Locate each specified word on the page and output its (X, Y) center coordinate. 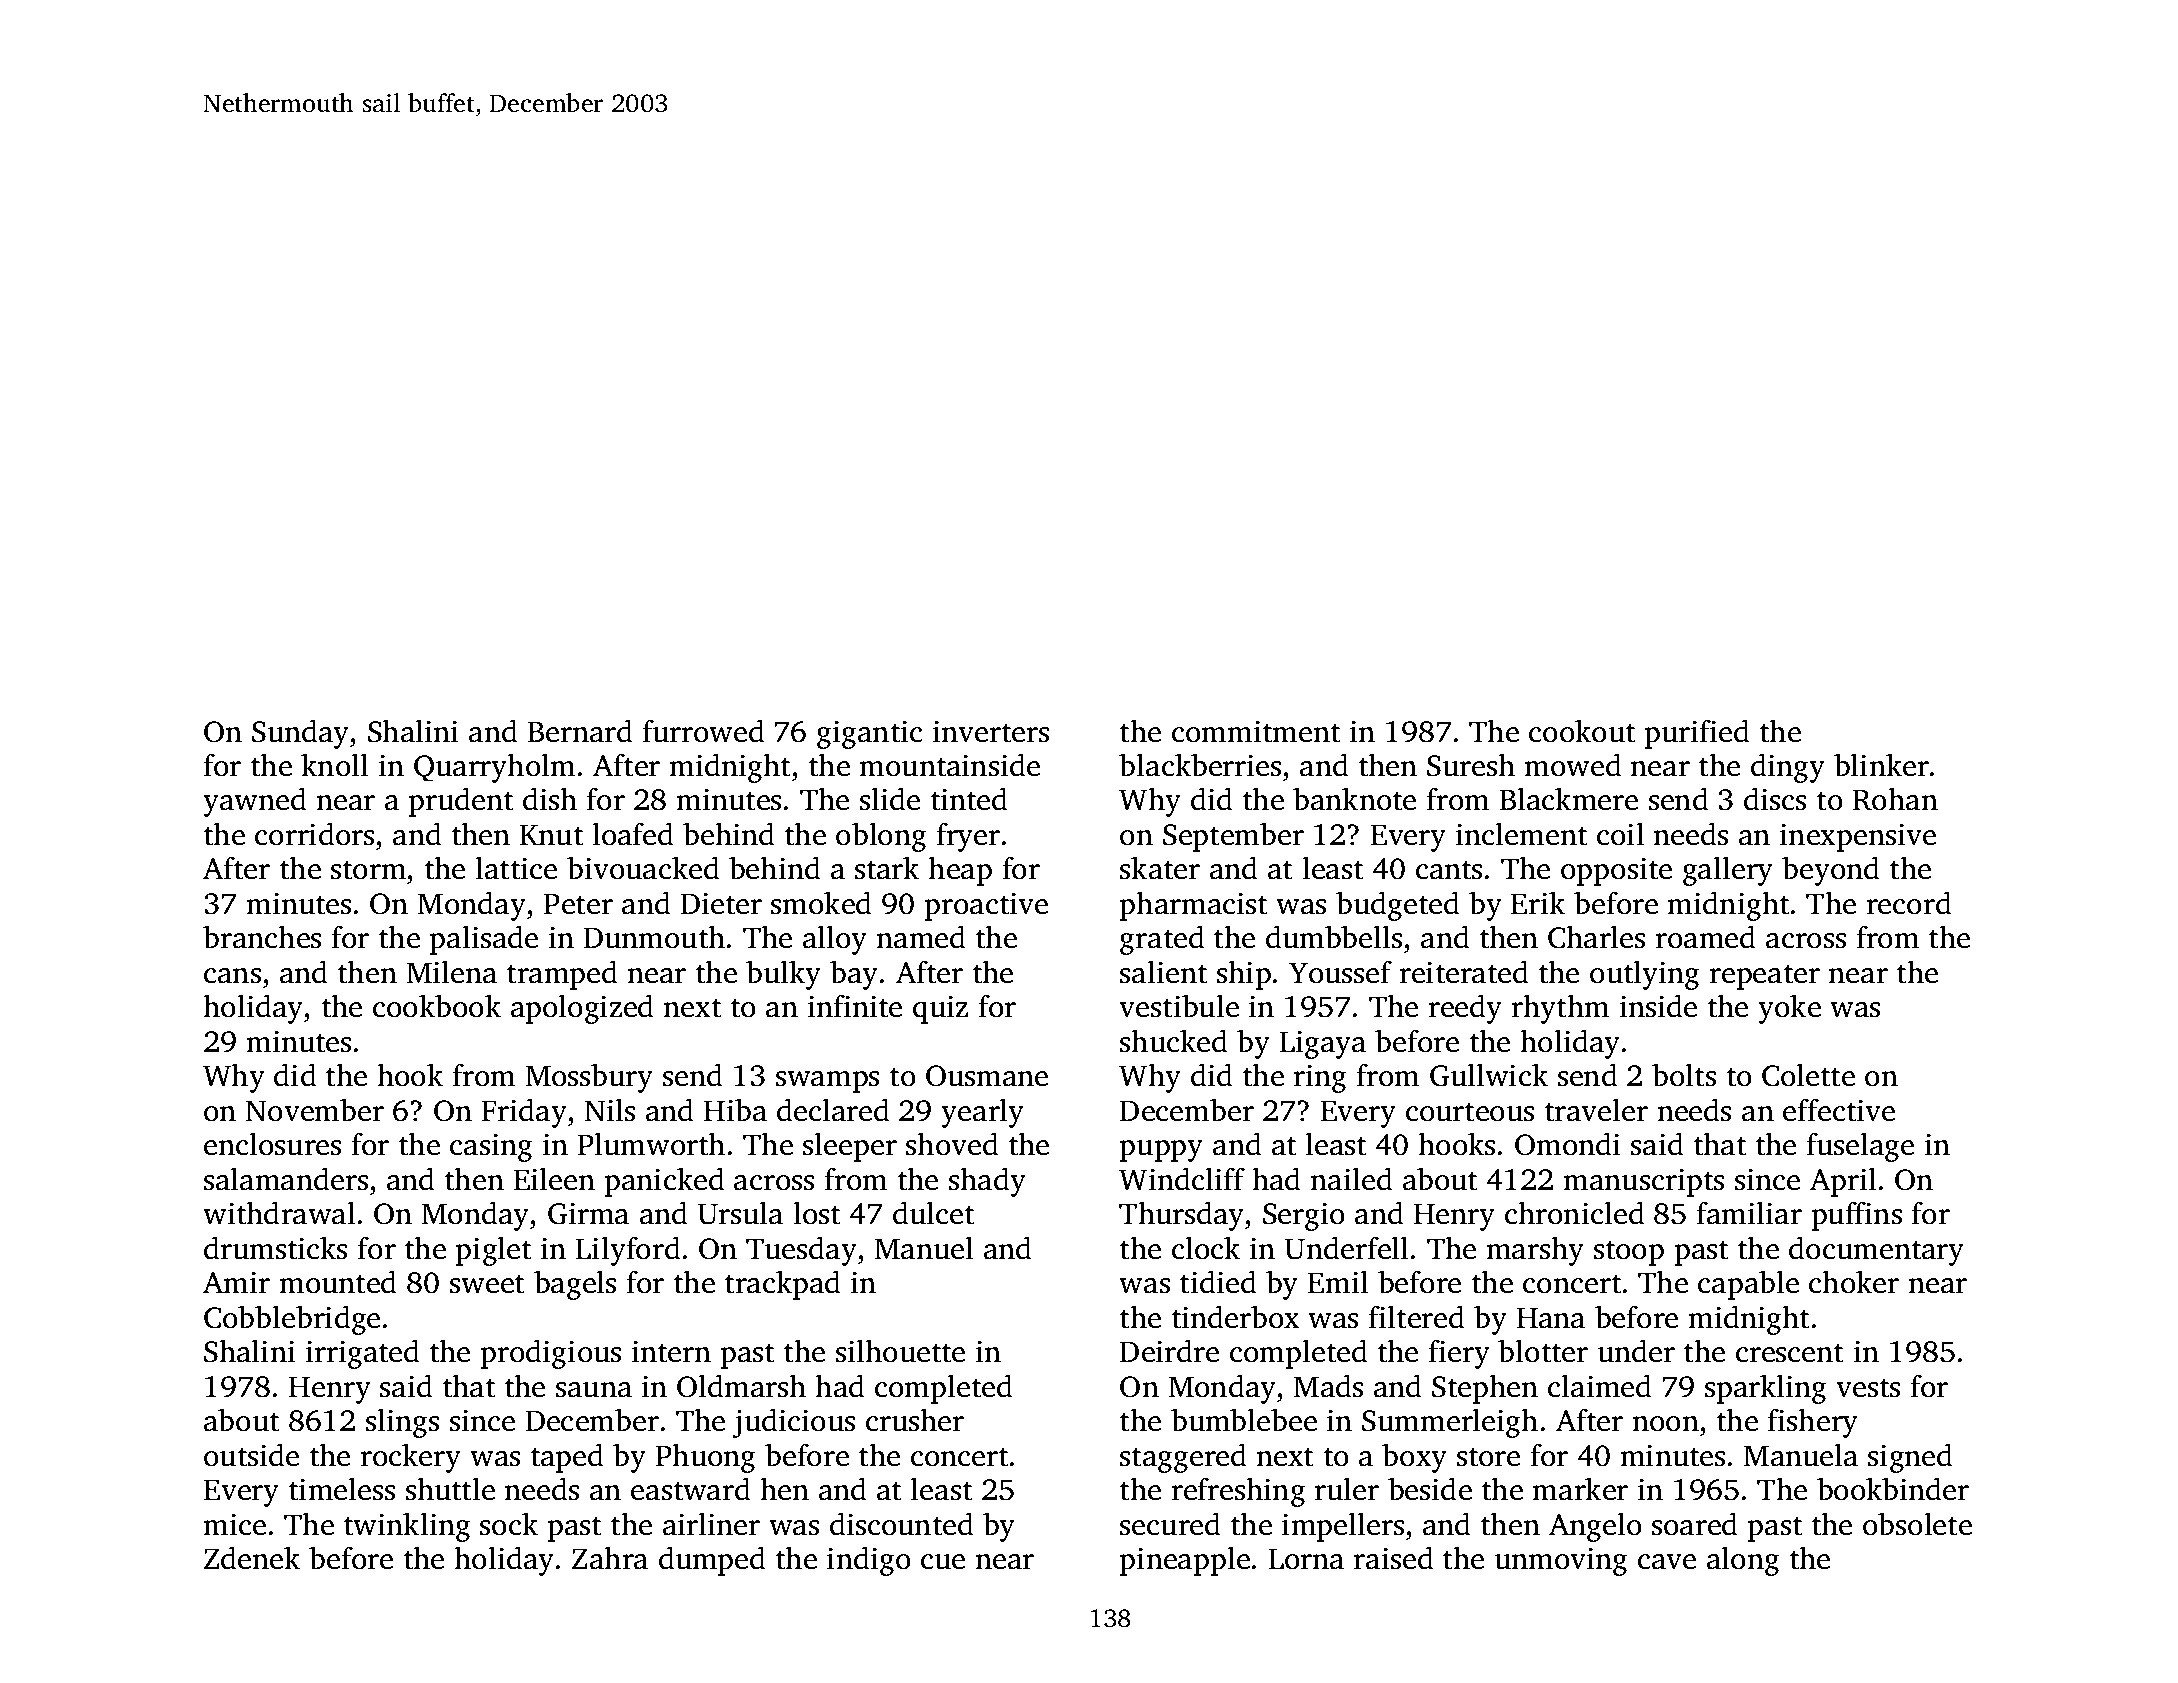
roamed (1705, 937)
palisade (484, 940)
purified (1697, 734)
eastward (691, 1489)
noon (1665, 1424)
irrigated (363, 1354)
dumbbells (1334, 937)
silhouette (900, 1351)
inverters (991, 731)
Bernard (580, 731)
